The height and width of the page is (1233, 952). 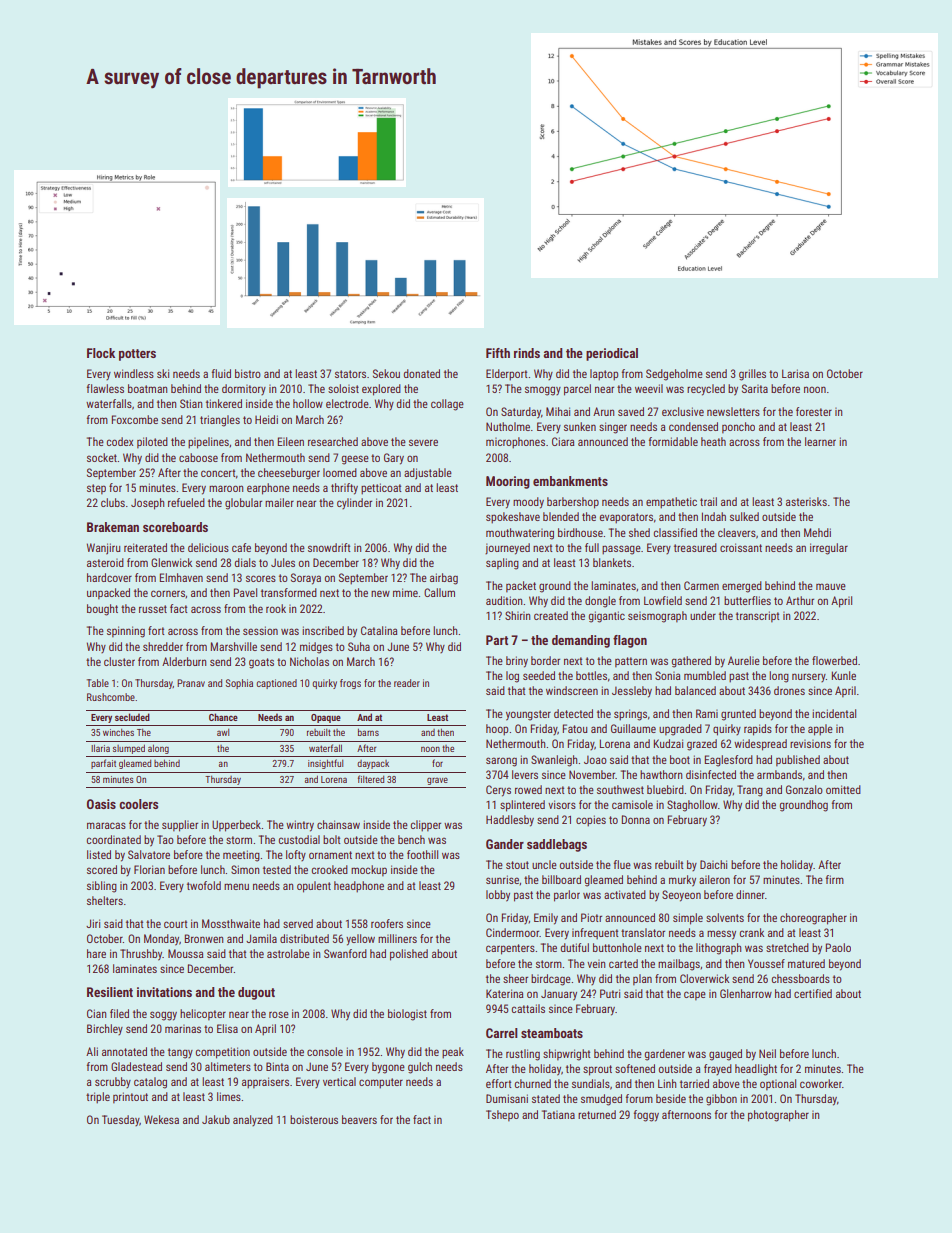 I want to click on annotated, so click(x=124, y=1051).
